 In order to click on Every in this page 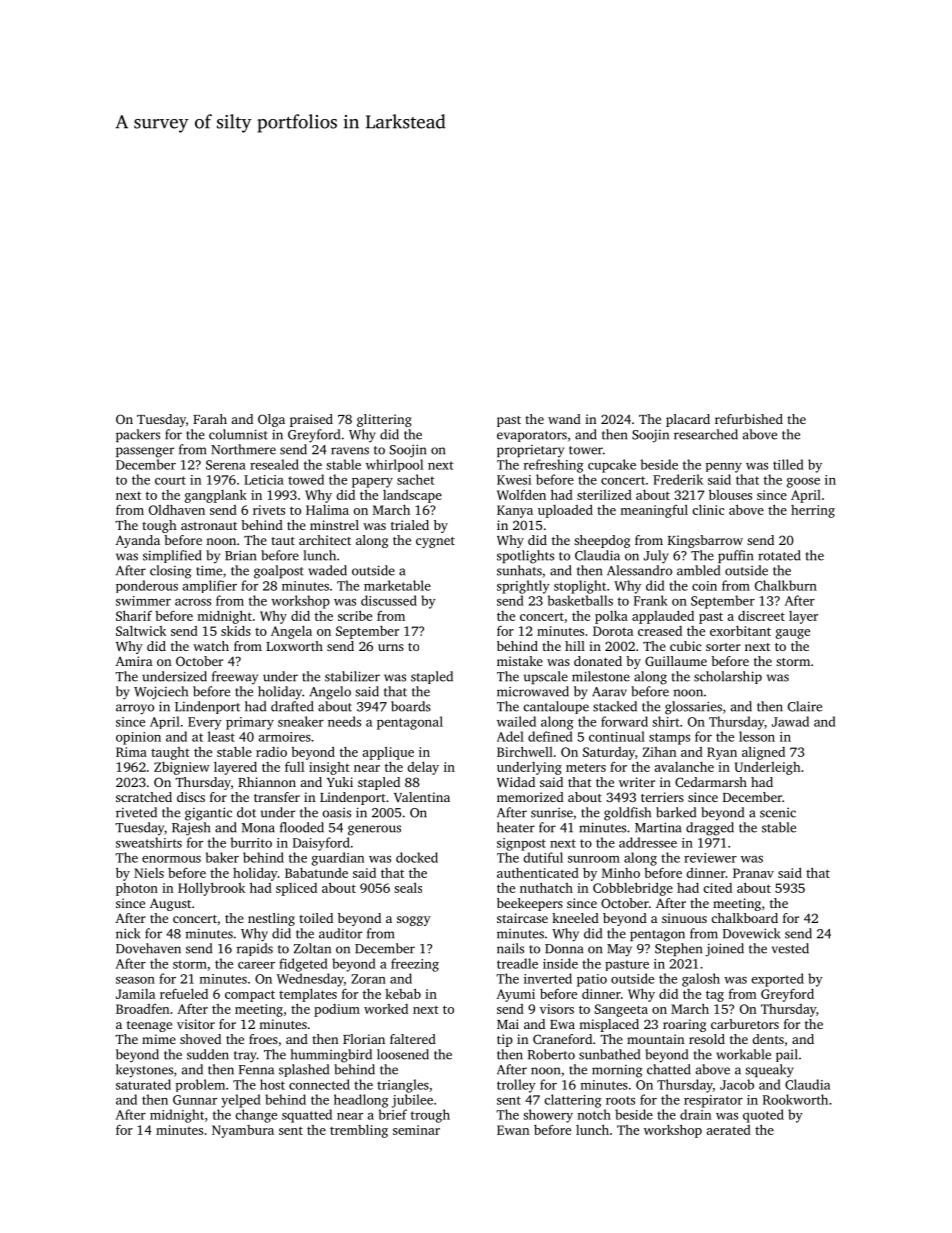, I will do `click(205, 723)`.
